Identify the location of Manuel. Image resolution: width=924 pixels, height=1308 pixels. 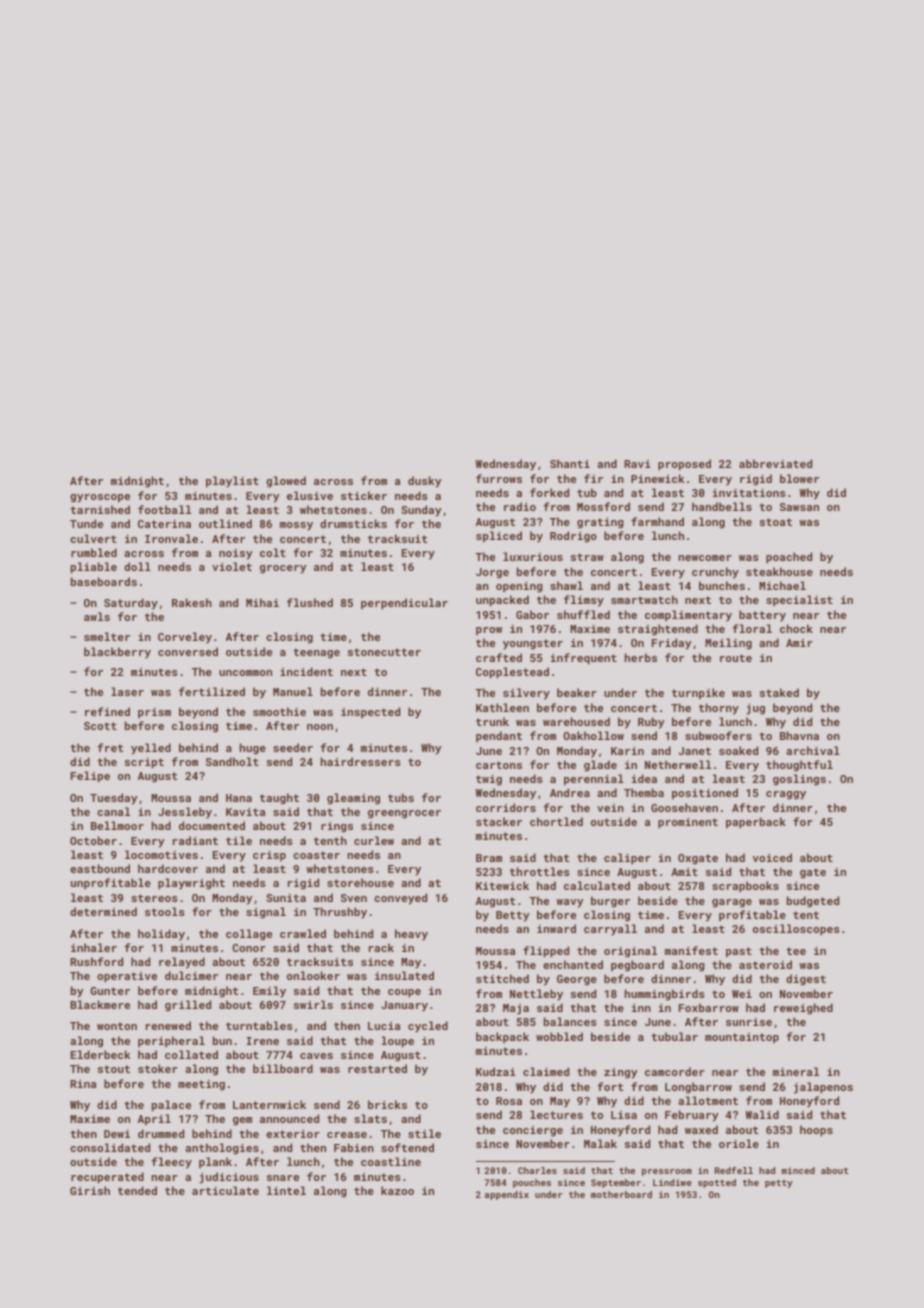
(293, 691).
